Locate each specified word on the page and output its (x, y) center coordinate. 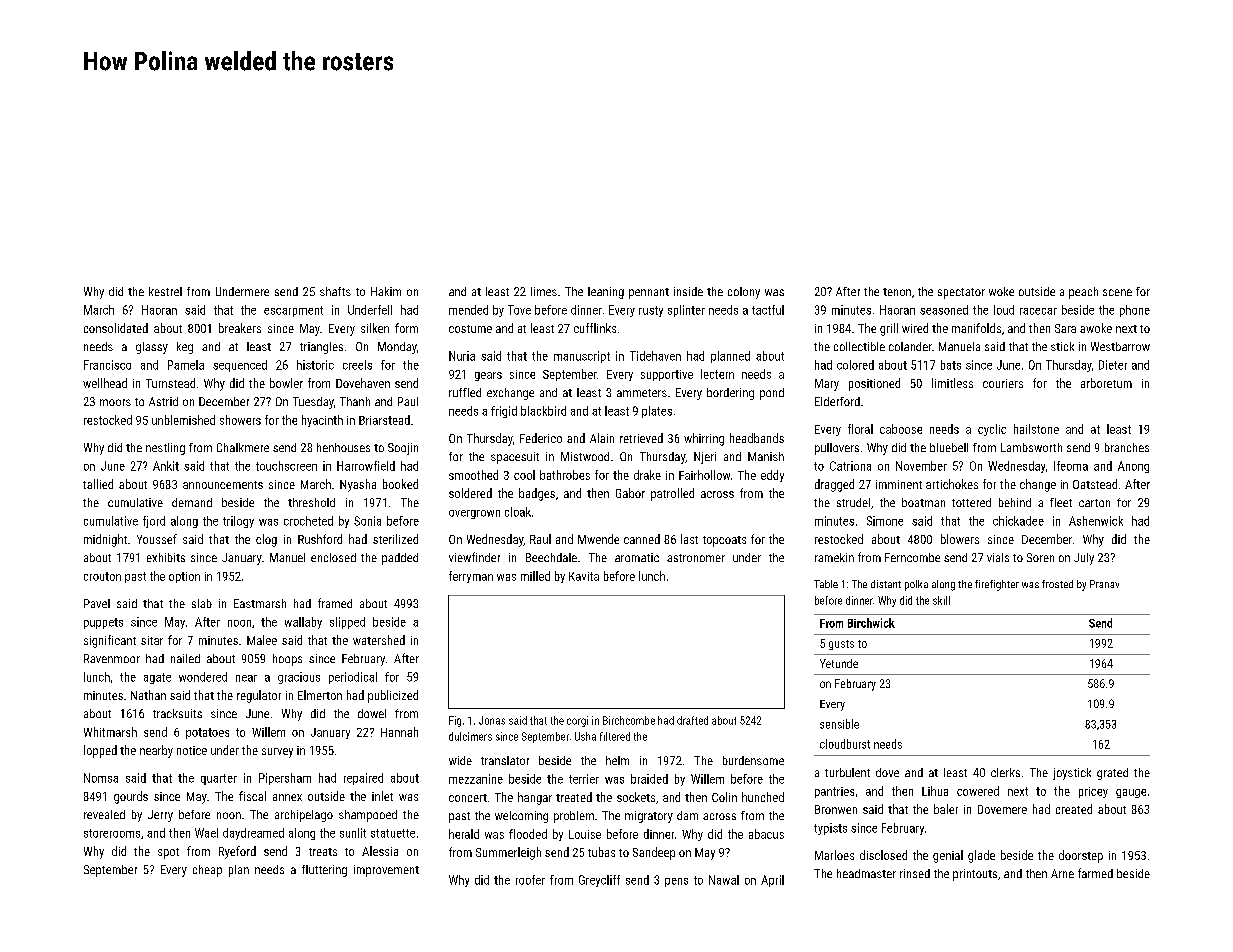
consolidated (116, 328)
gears (488, 376)
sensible (839, 724)
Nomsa (101, 778)
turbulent (847, 772)
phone (1135, 311)
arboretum (1106, 383)
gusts (841, 645)
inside (688, 291)
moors (115, 402)
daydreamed (253, 834)
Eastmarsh (260, 603)
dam (687, 815)
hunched (763, 797)
